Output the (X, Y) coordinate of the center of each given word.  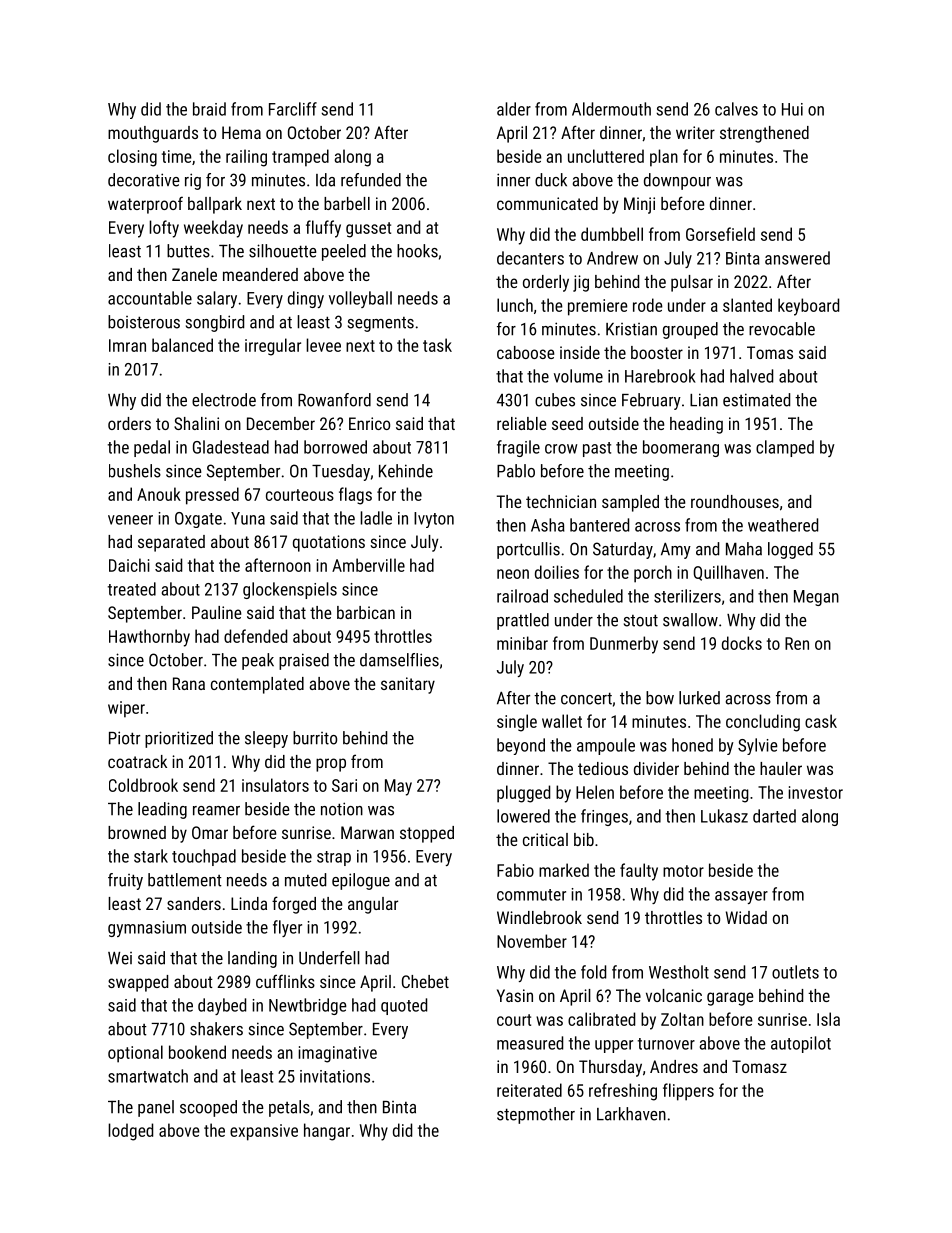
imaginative (337, 1054)
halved (751, 376)
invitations (335, 1076)
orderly (546, 283)
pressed (212, 496)
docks (742, 643)
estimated (756, 400)
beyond (521, 746)
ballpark (215, 205)
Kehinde (406, 471)
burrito (315, 738)
